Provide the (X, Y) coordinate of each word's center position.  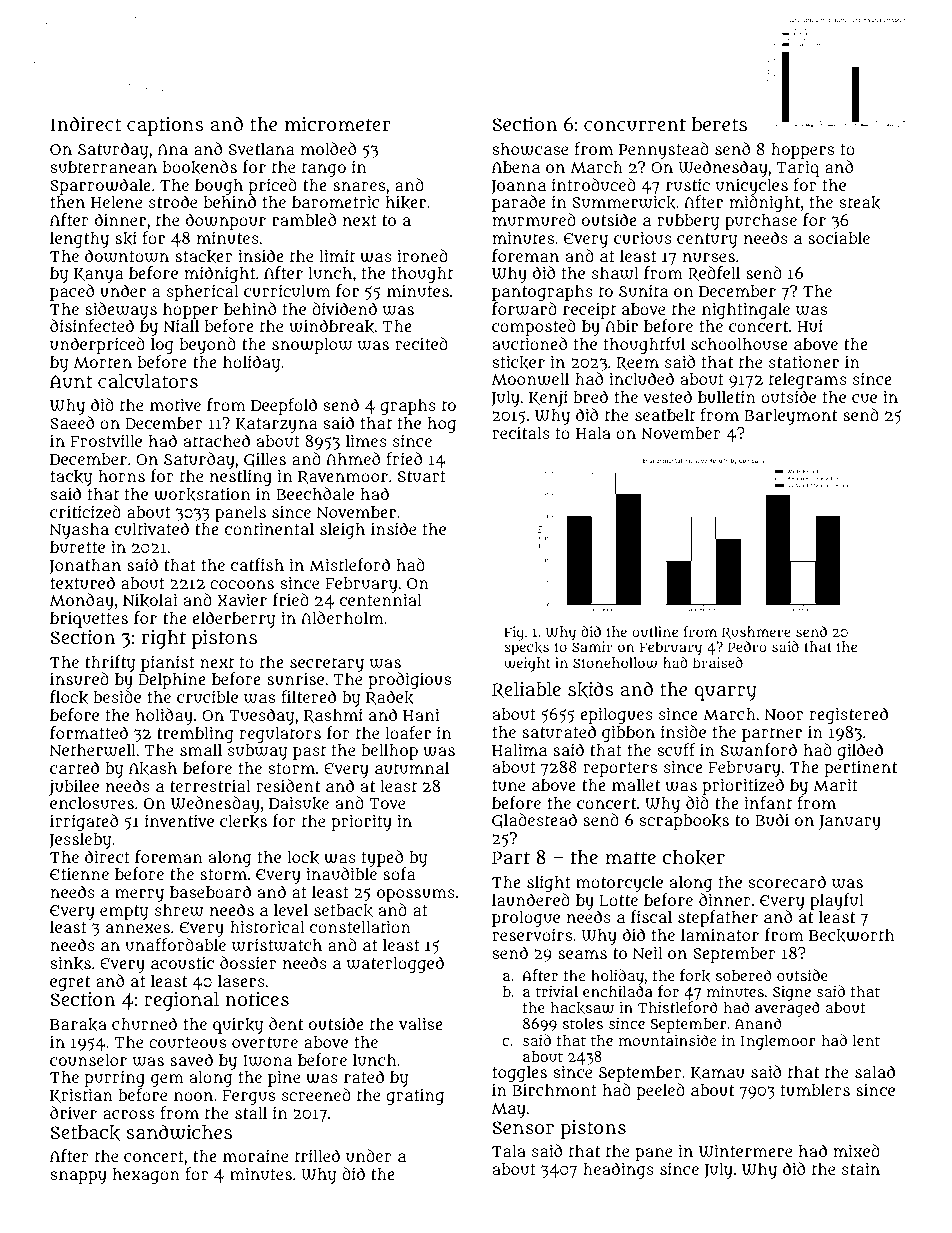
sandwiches (179, 1132)
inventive (179, 820)
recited (421, 343)
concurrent (635, 124)
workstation (202, 495)
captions (165, 126)
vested (667, 396)
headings (618, 1170)
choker (693, 858)
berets (719, 124)
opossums (416, 895)
